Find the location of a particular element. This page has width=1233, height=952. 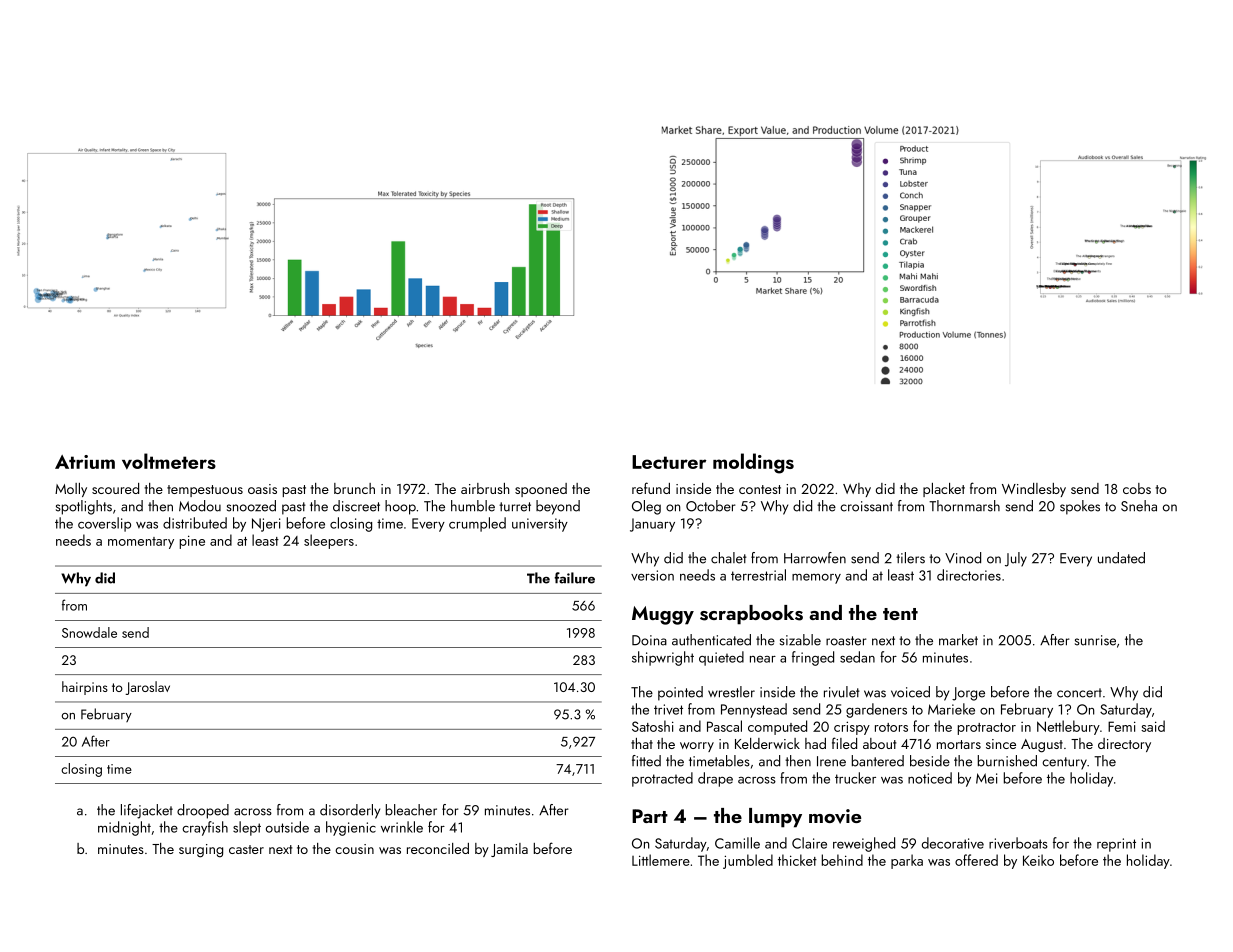

Snowdale is located at coordinates (89, 632).
